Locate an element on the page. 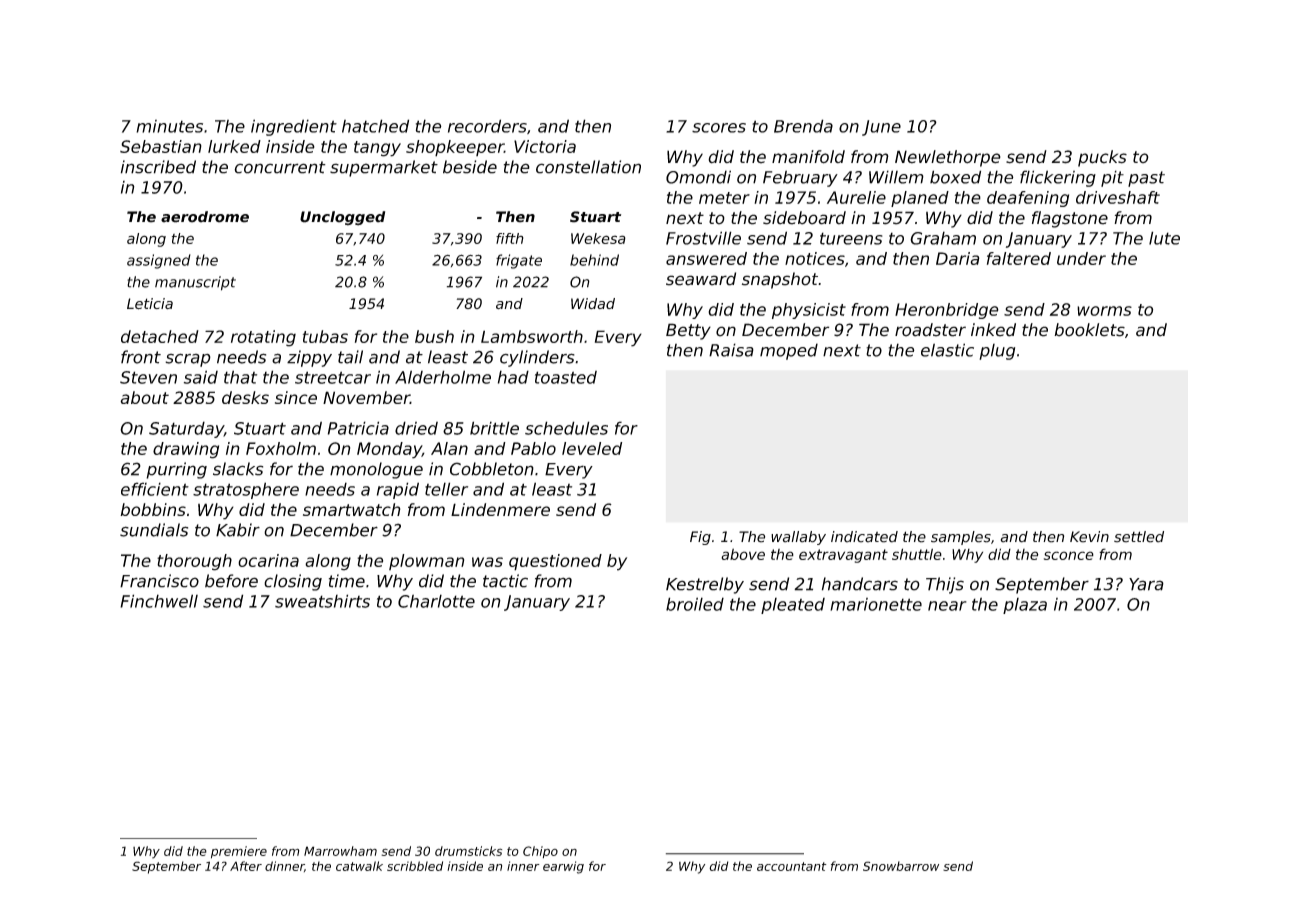 Image resolution: width=1308 pixels, height=924 pixels. pleated is located at coordinates (793, 606).
